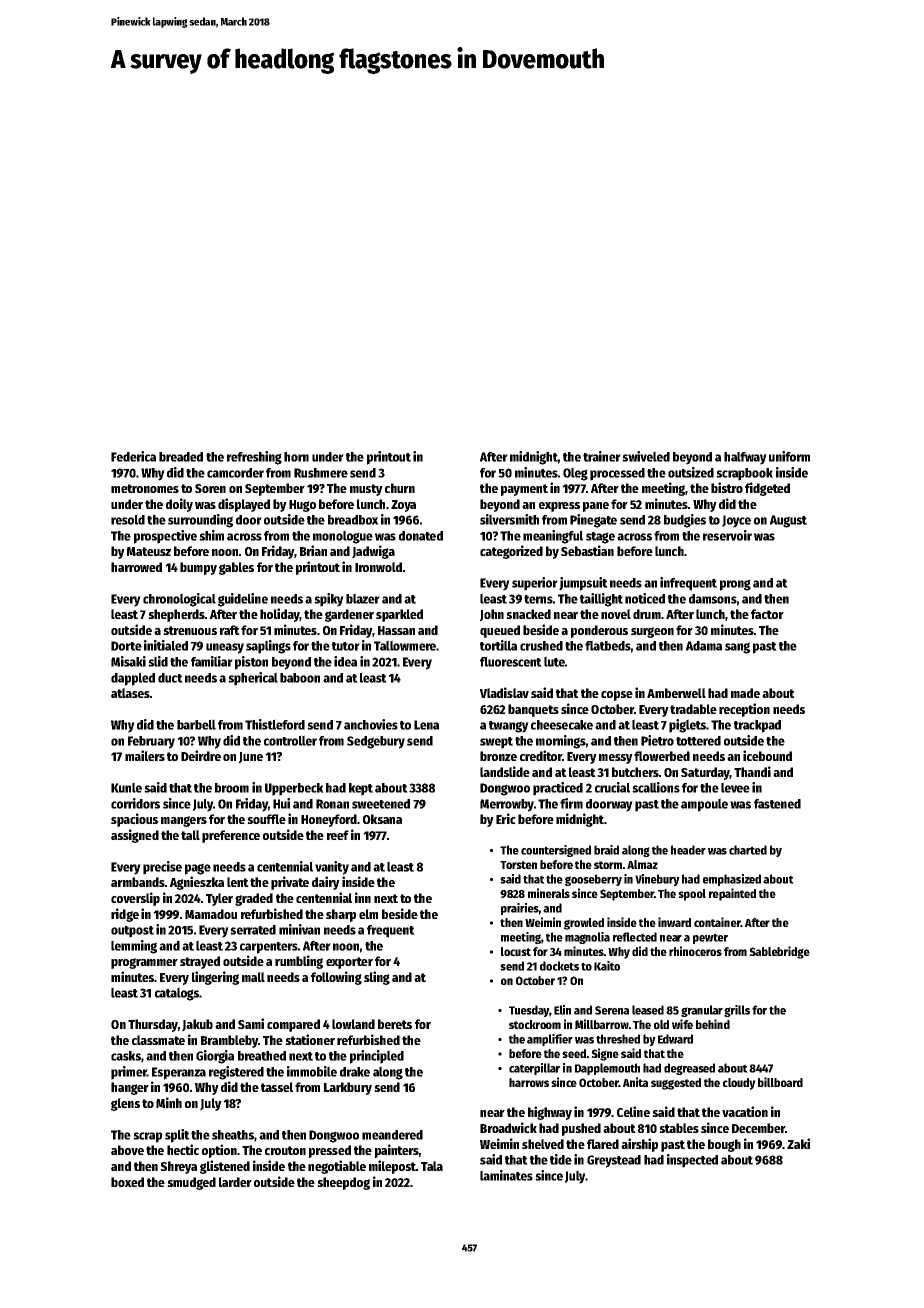 This screenshot has height=1308, width=924. What do you see at coordinates (689, 1069) in the screenshot?
I see `degreased` at bounding box center [689, 1069].
